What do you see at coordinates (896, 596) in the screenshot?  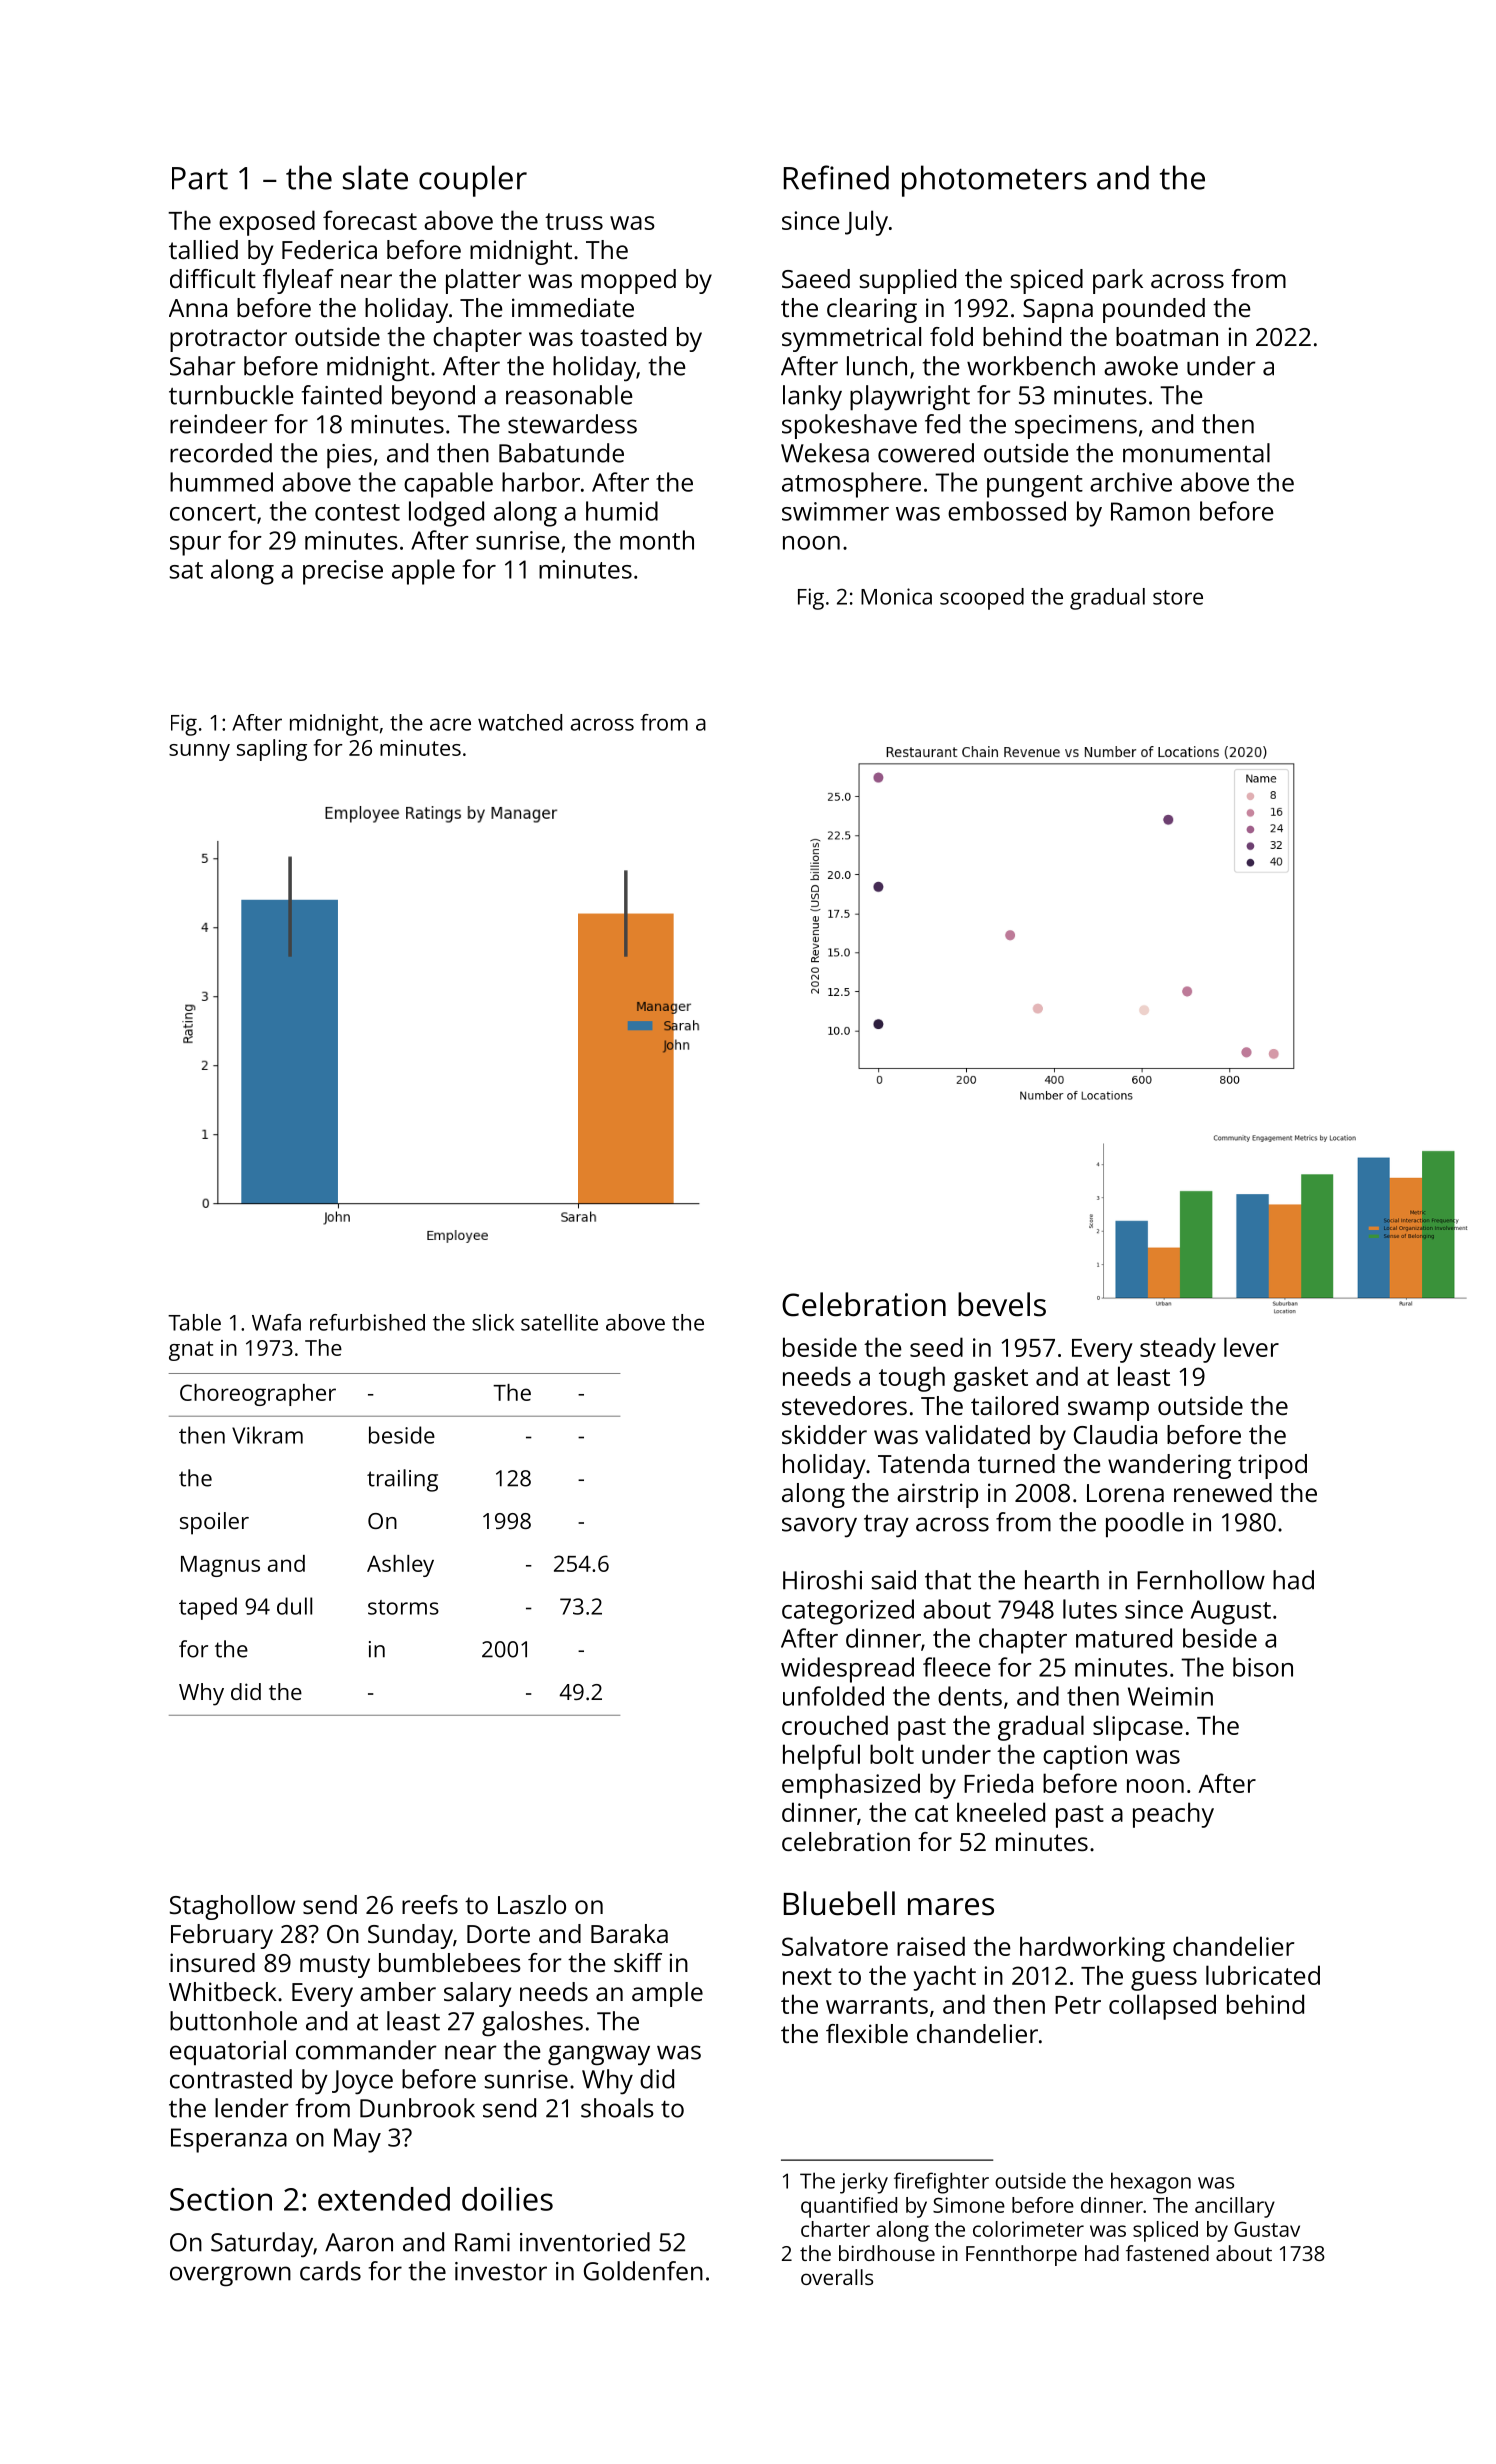 I see `Monica` at bounding box center [896, 596].
